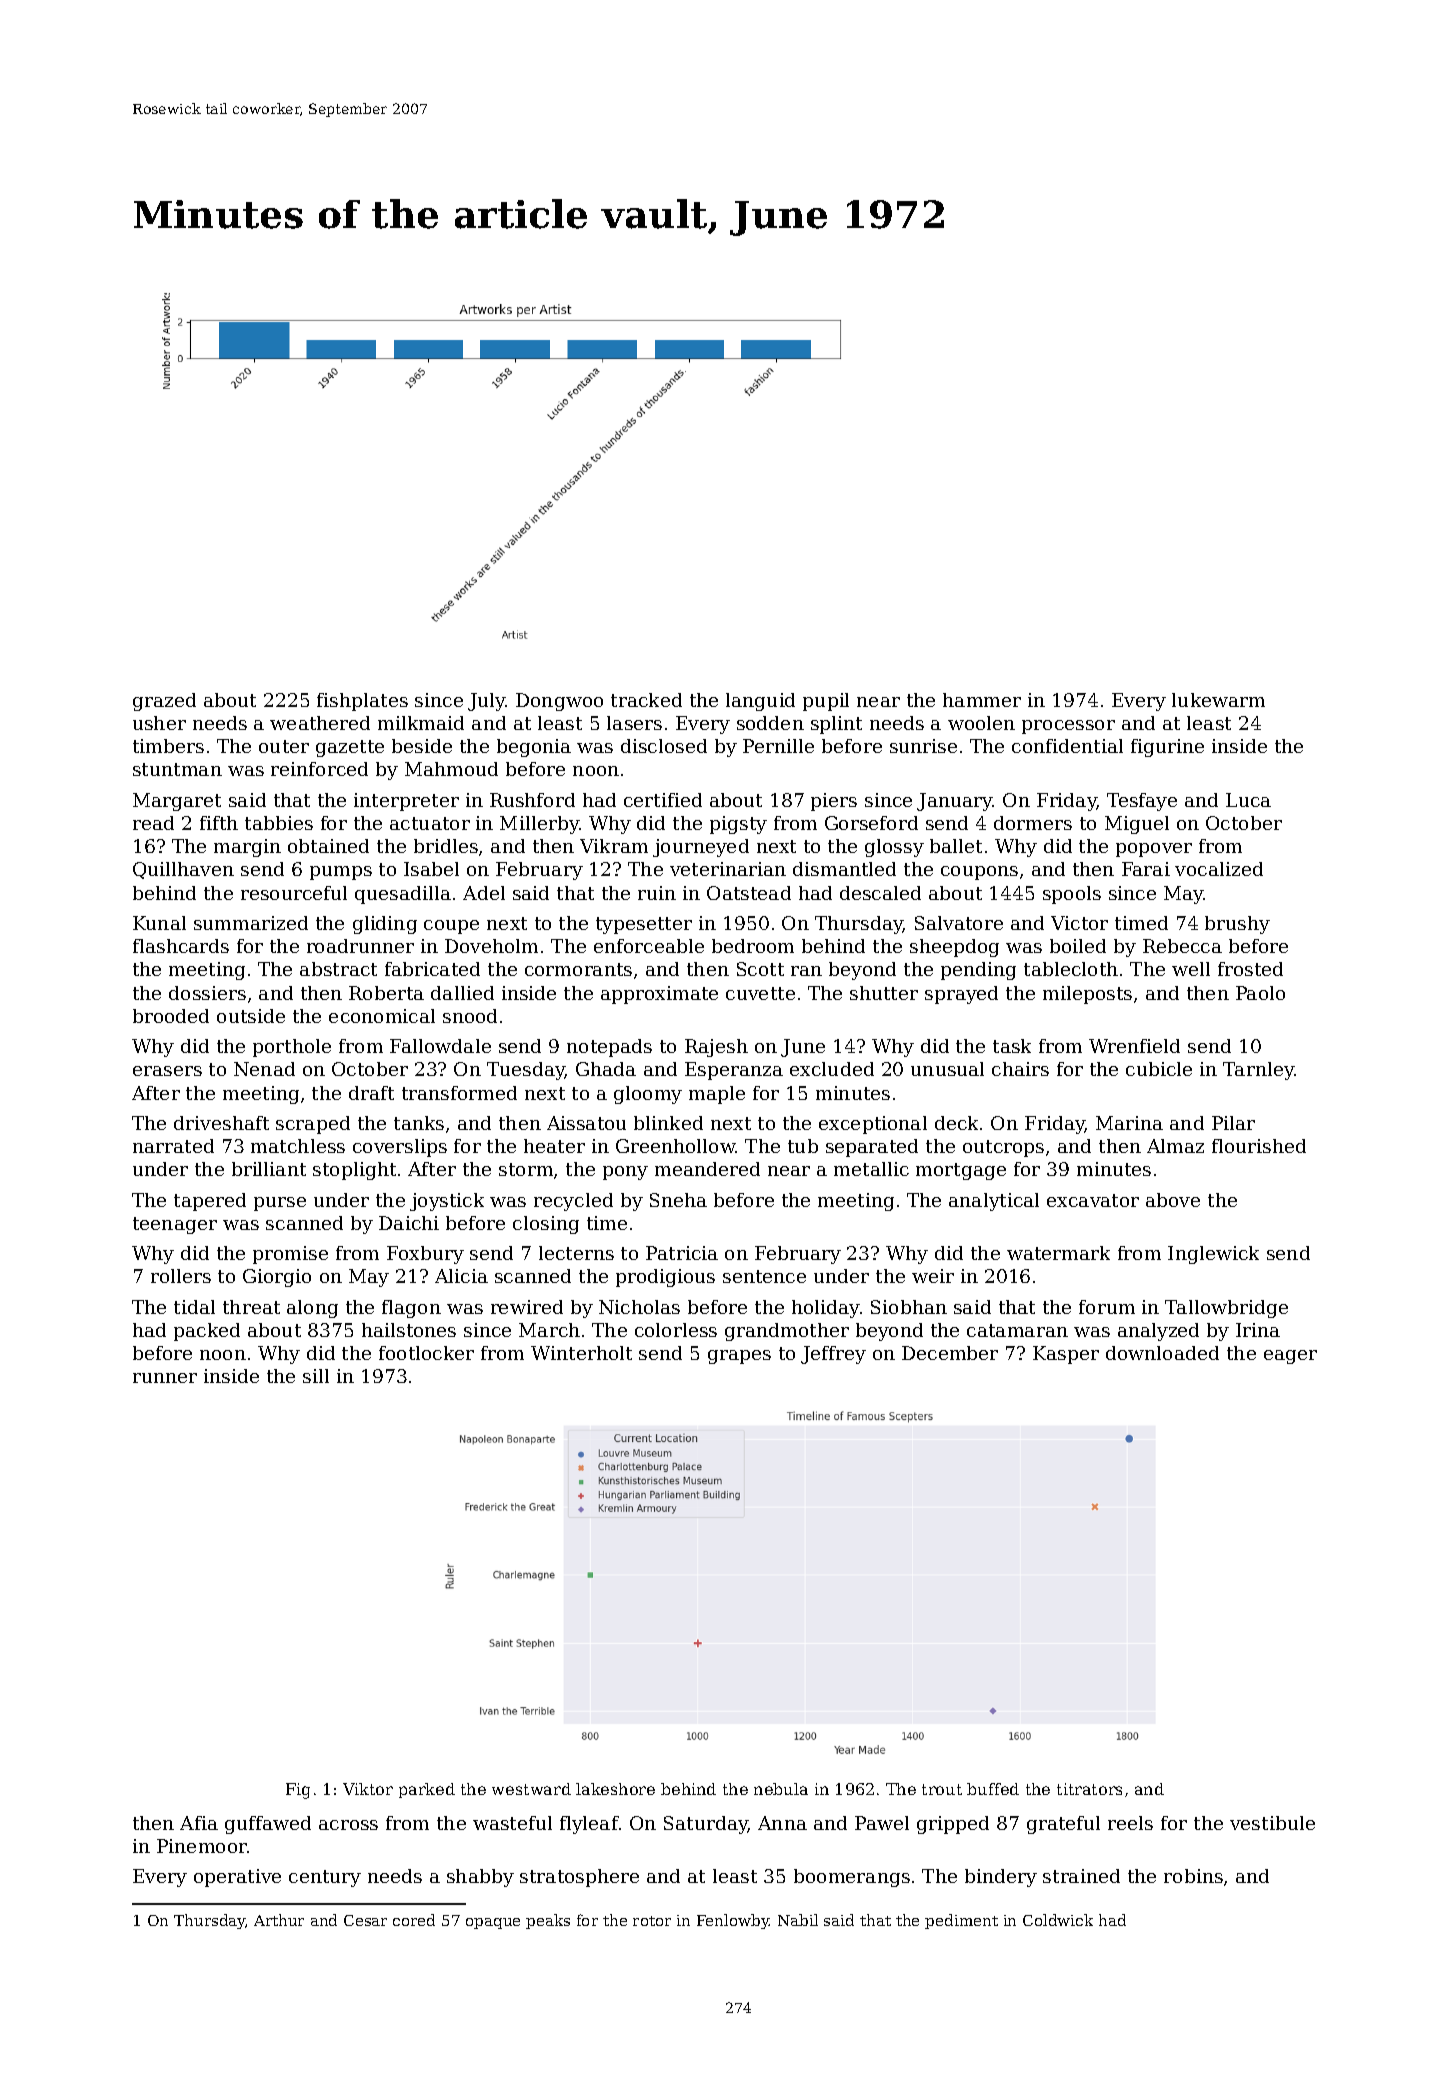  I want to click on beside, so click(422, 746).
